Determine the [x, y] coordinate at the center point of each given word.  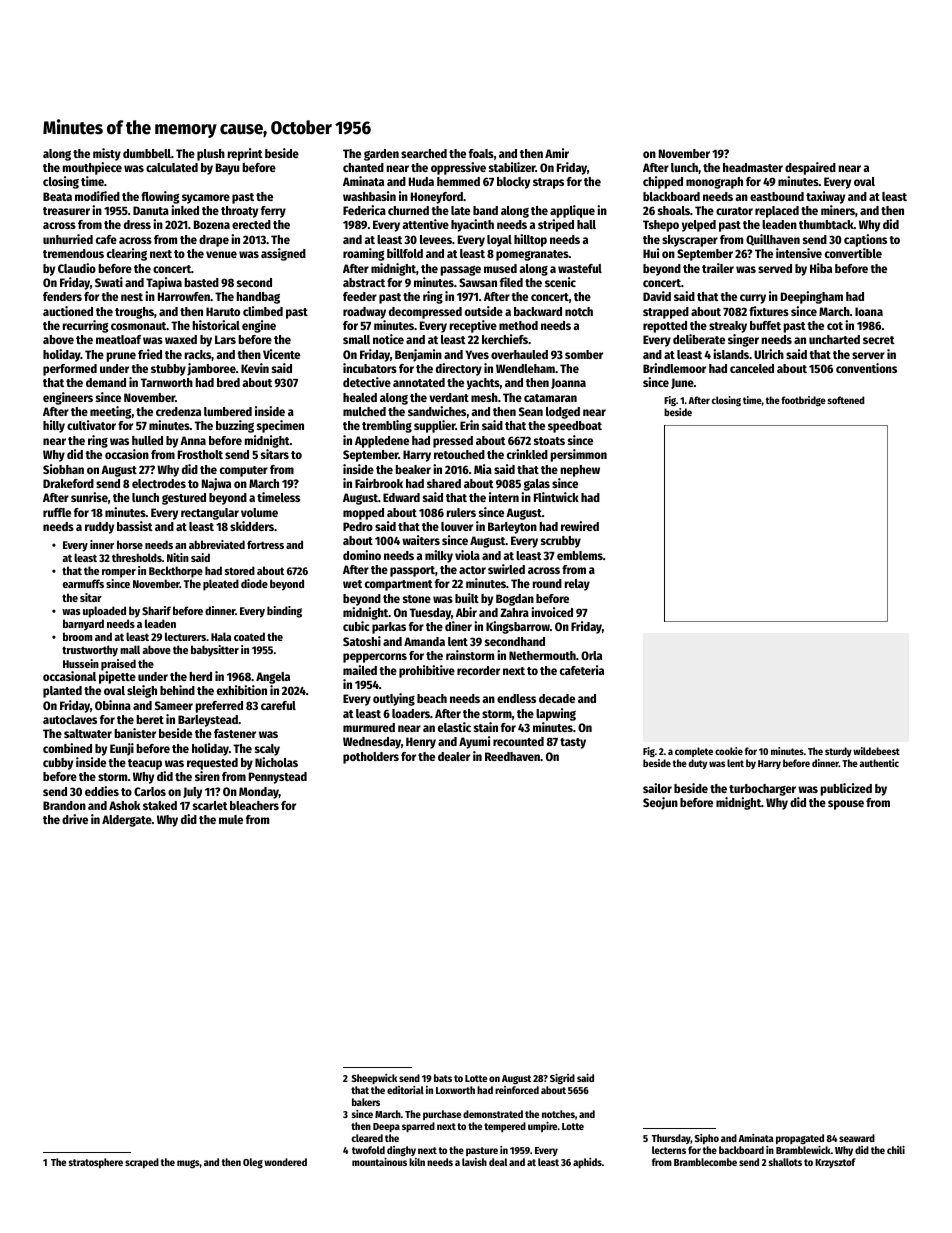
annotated [419, 382]
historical [216, 325]
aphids [587, 1163]
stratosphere [96, 1163]
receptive [473, 326]
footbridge [803, 401]
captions [865, 240]
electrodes [159, 483]
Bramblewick [803, 1150]
